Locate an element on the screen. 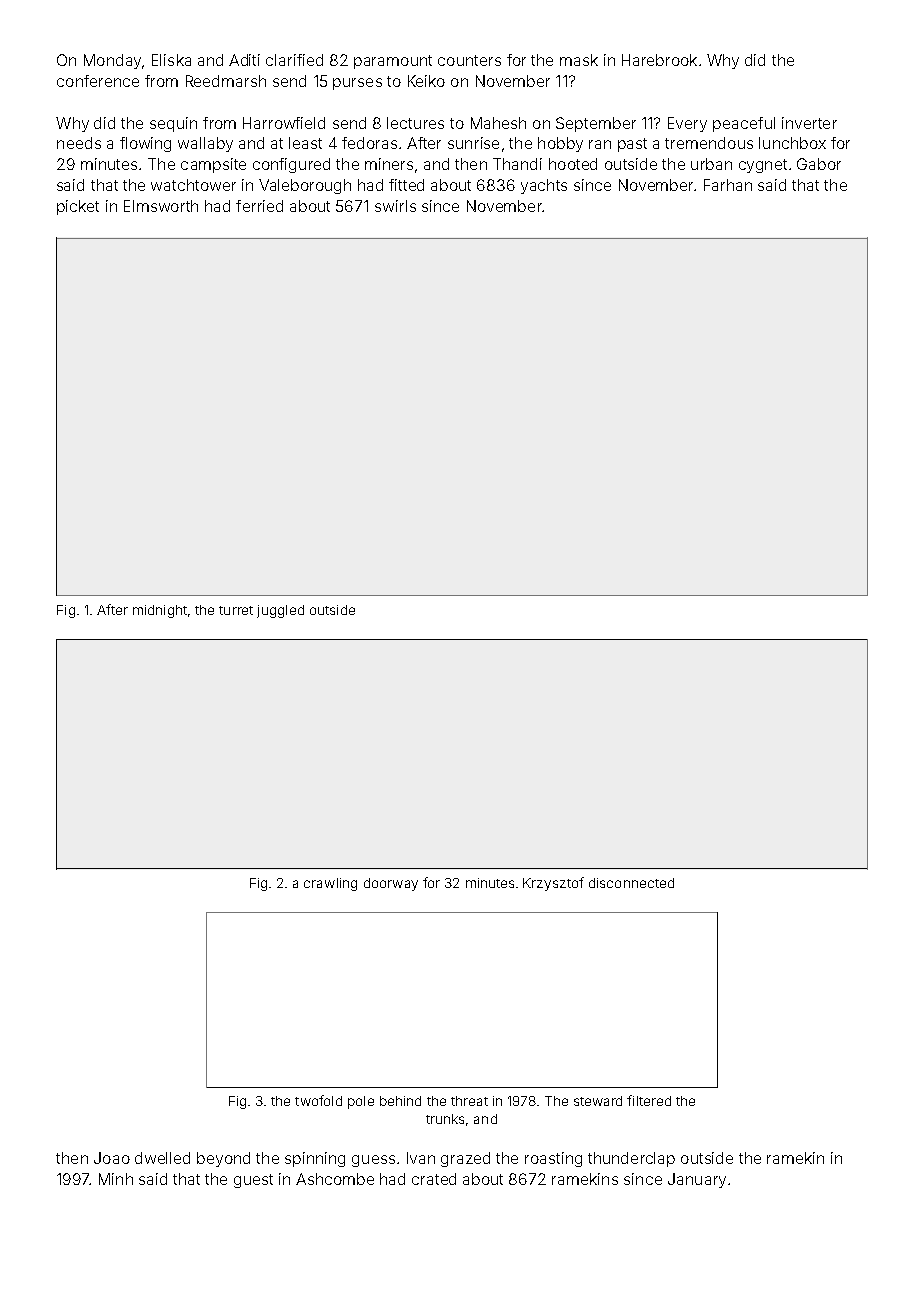 The height and width of the screenshot is (1308, 924). crawling is located at coordinates (330, 884).
